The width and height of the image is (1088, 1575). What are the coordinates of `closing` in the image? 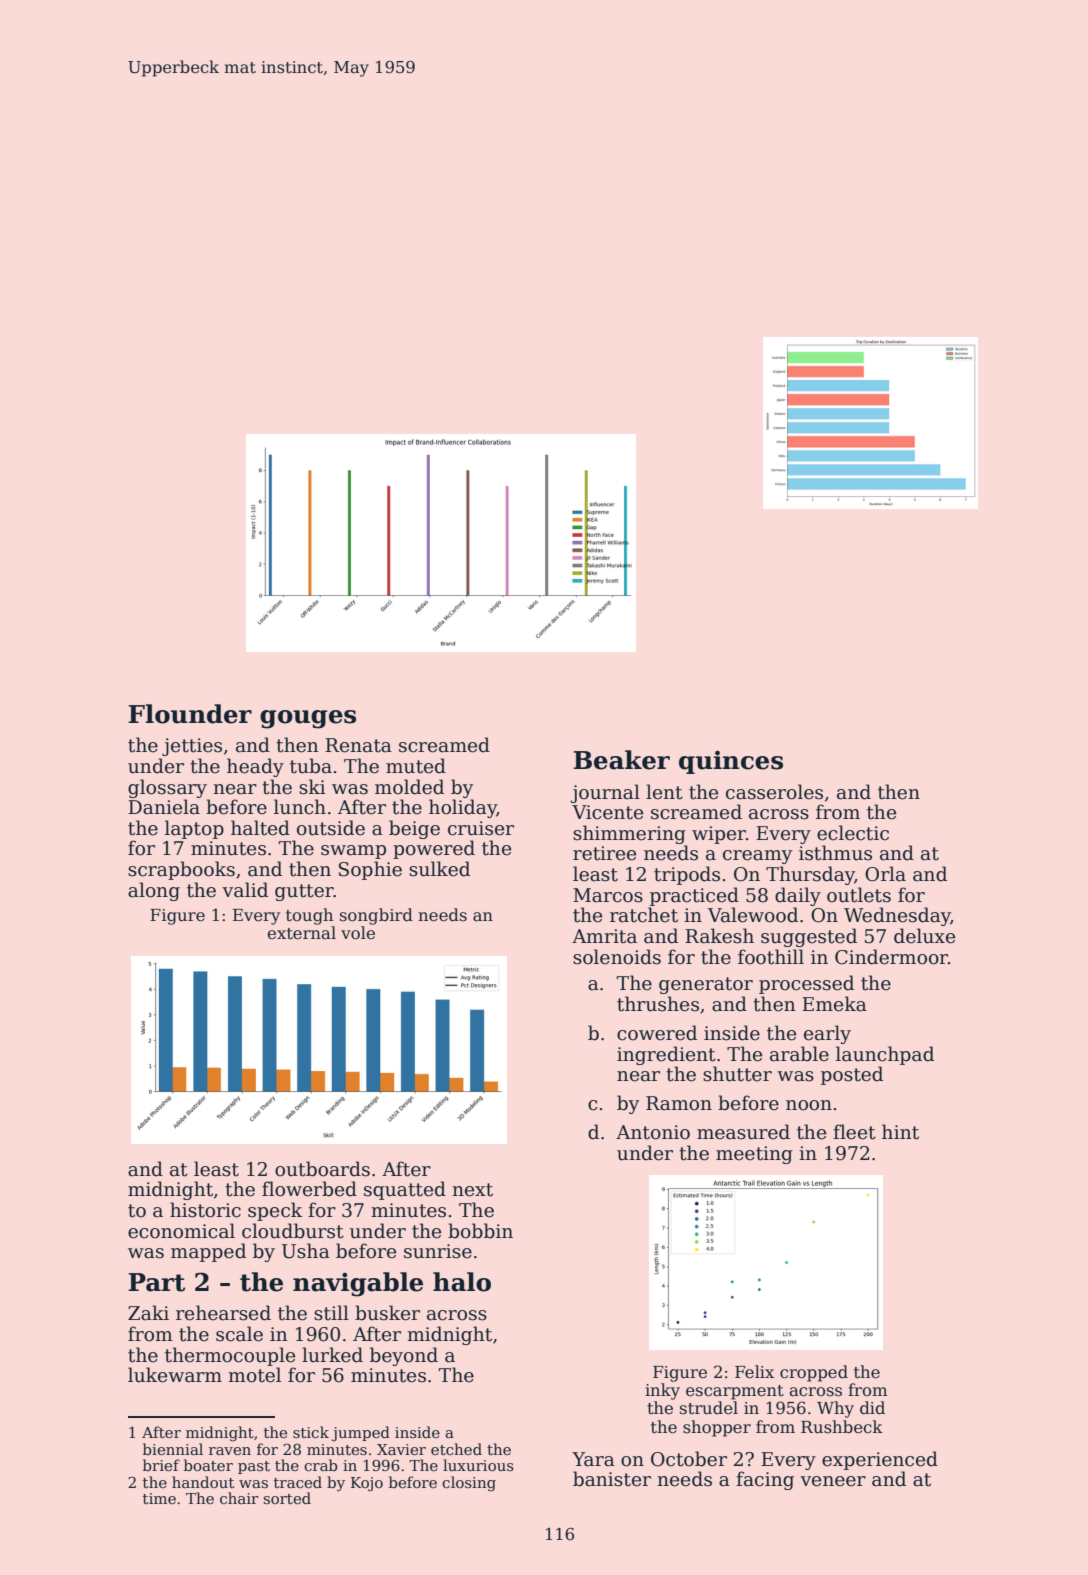 It's located at (469, 1484).
